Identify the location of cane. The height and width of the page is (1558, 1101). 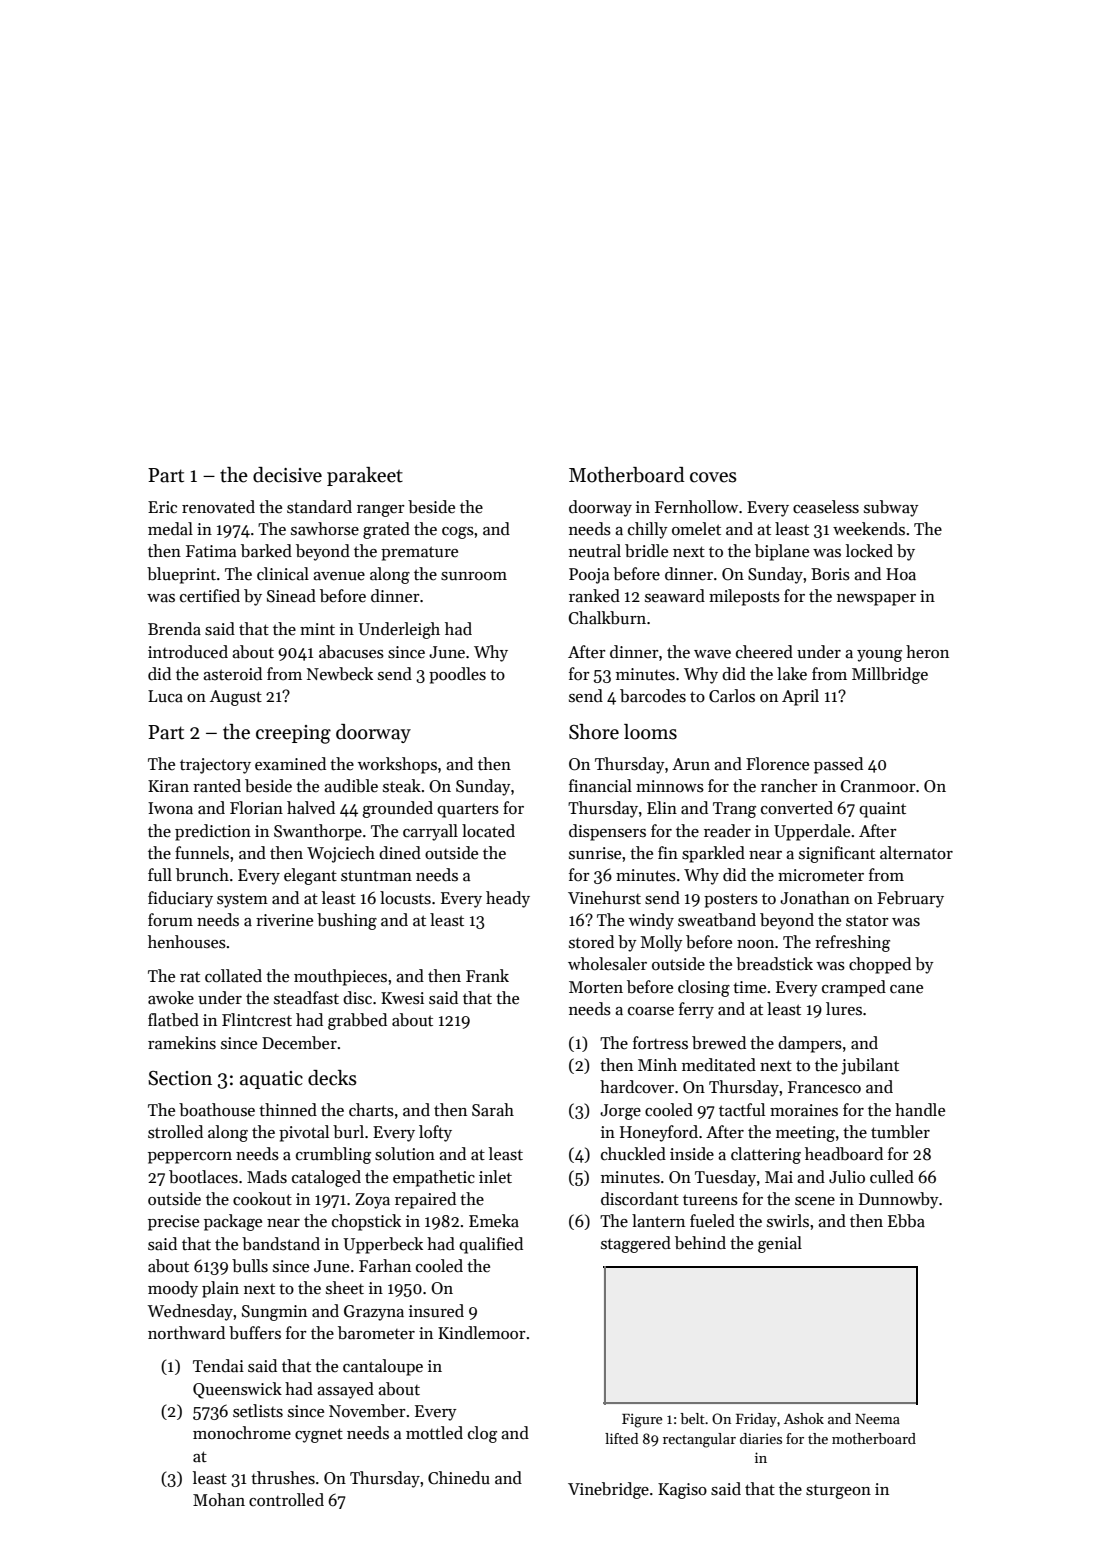
(906, 989).
